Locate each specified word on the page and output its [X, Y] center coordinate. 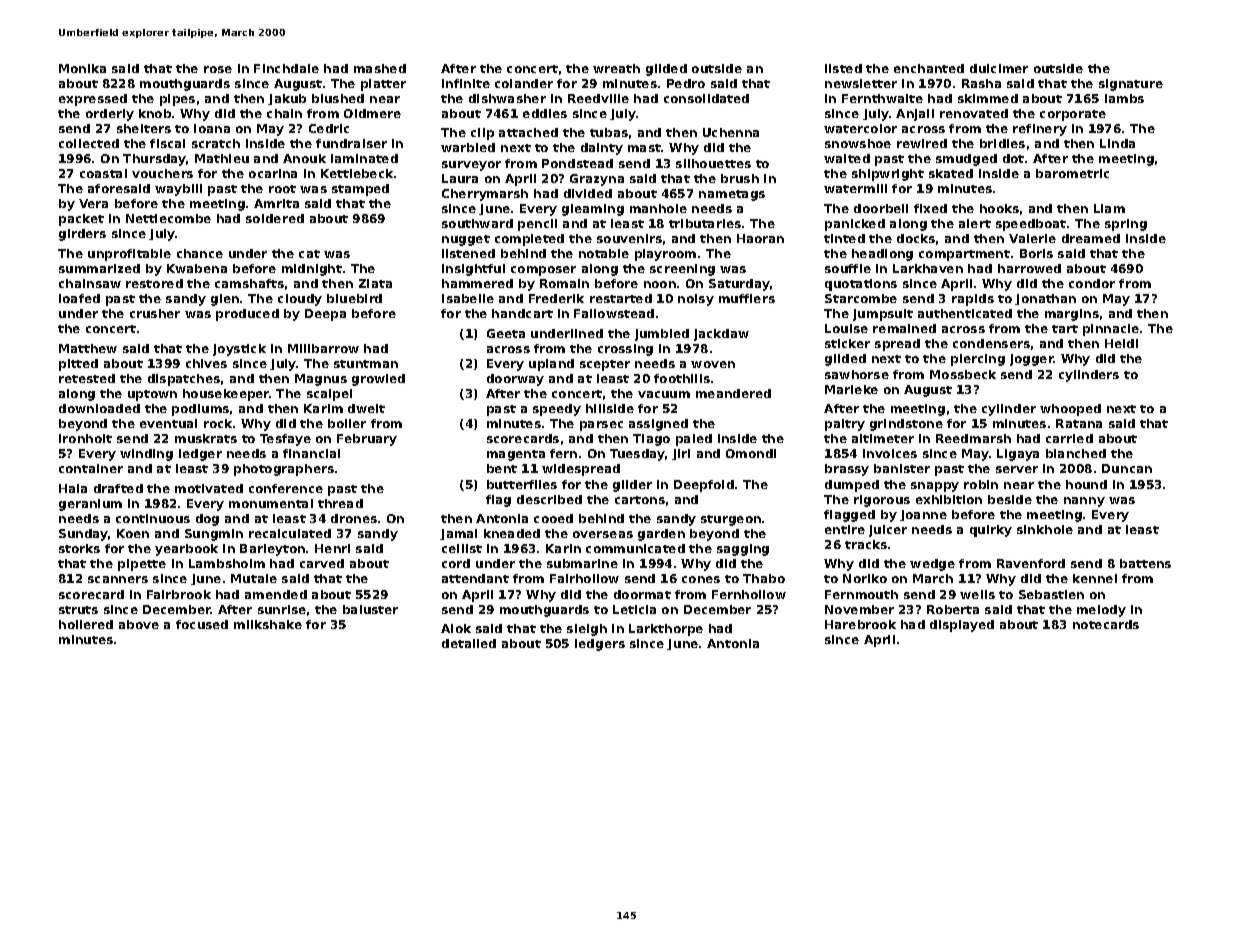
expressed [93, 100]
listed [843, 68]
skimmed [988, 98]
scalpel [329, 395]
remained [904, 328]
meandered [733, 393]
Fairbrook [179, 594]
